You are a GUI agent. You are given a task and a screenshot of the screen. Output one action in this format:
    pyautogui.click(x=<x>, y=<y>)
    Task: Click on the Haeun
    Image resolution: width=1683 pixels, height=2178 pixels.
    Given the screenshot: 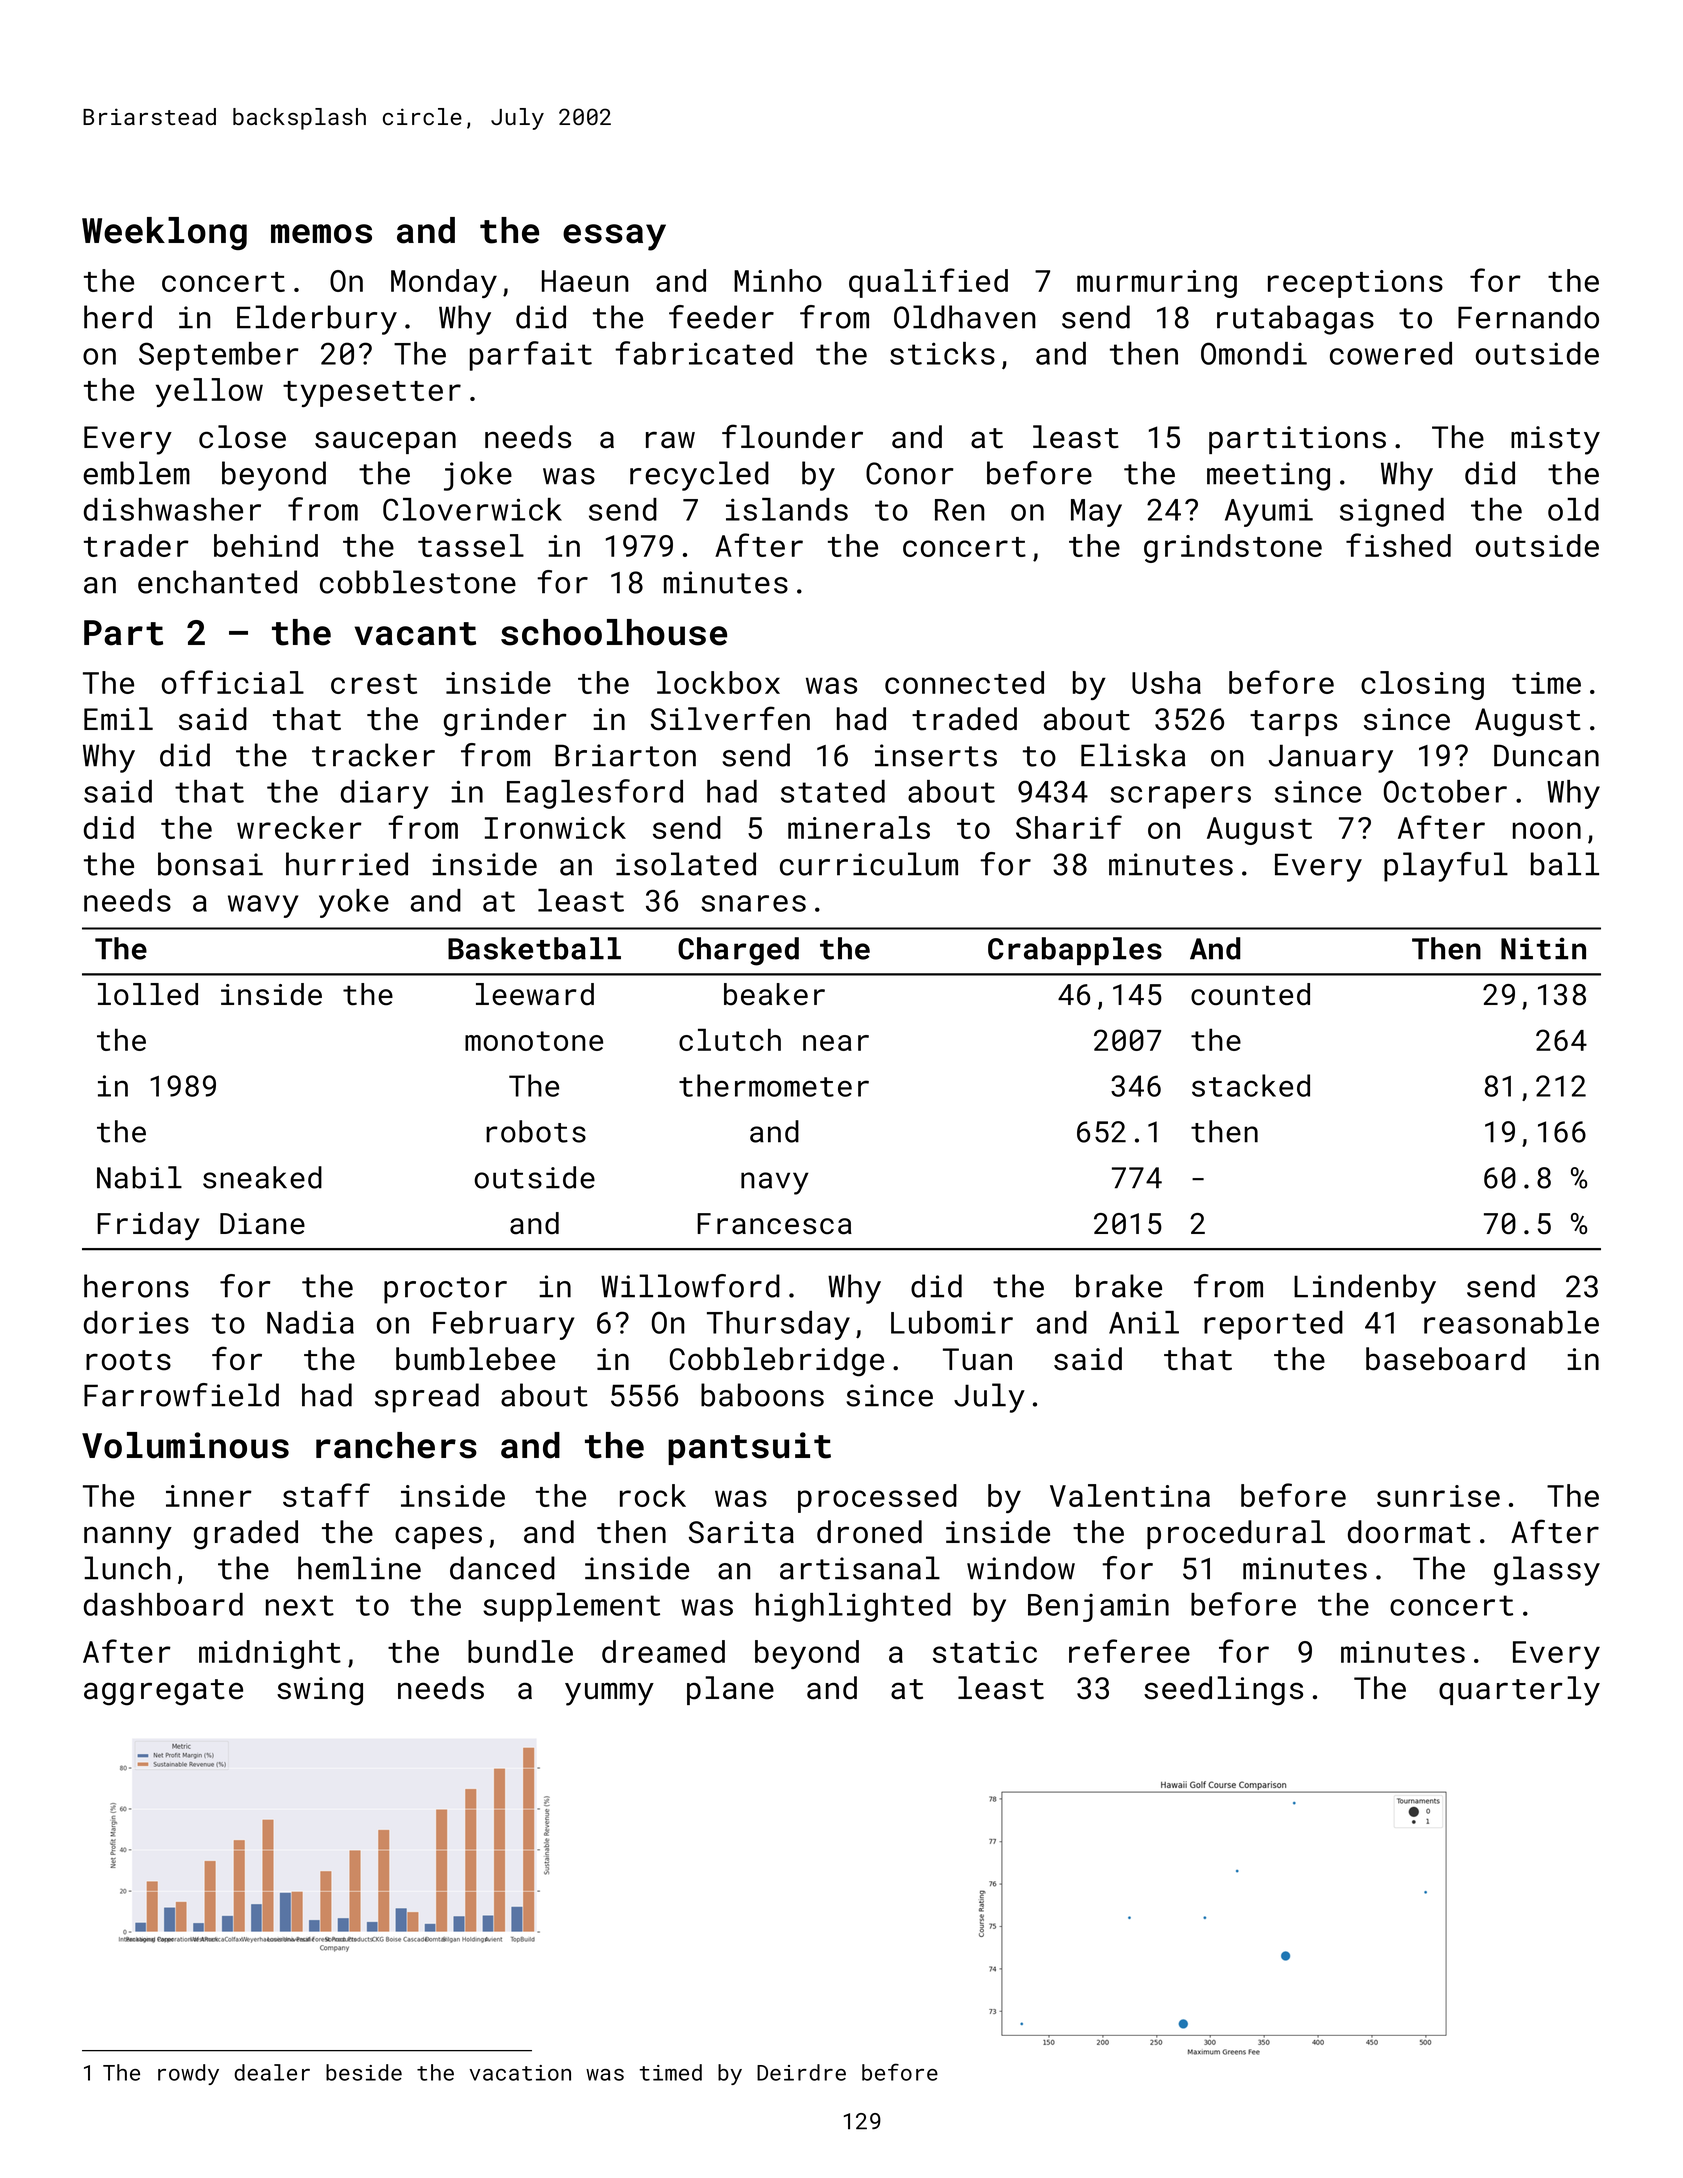 What is the action you would take?
    pyautogui.click(x=585, y=281)
